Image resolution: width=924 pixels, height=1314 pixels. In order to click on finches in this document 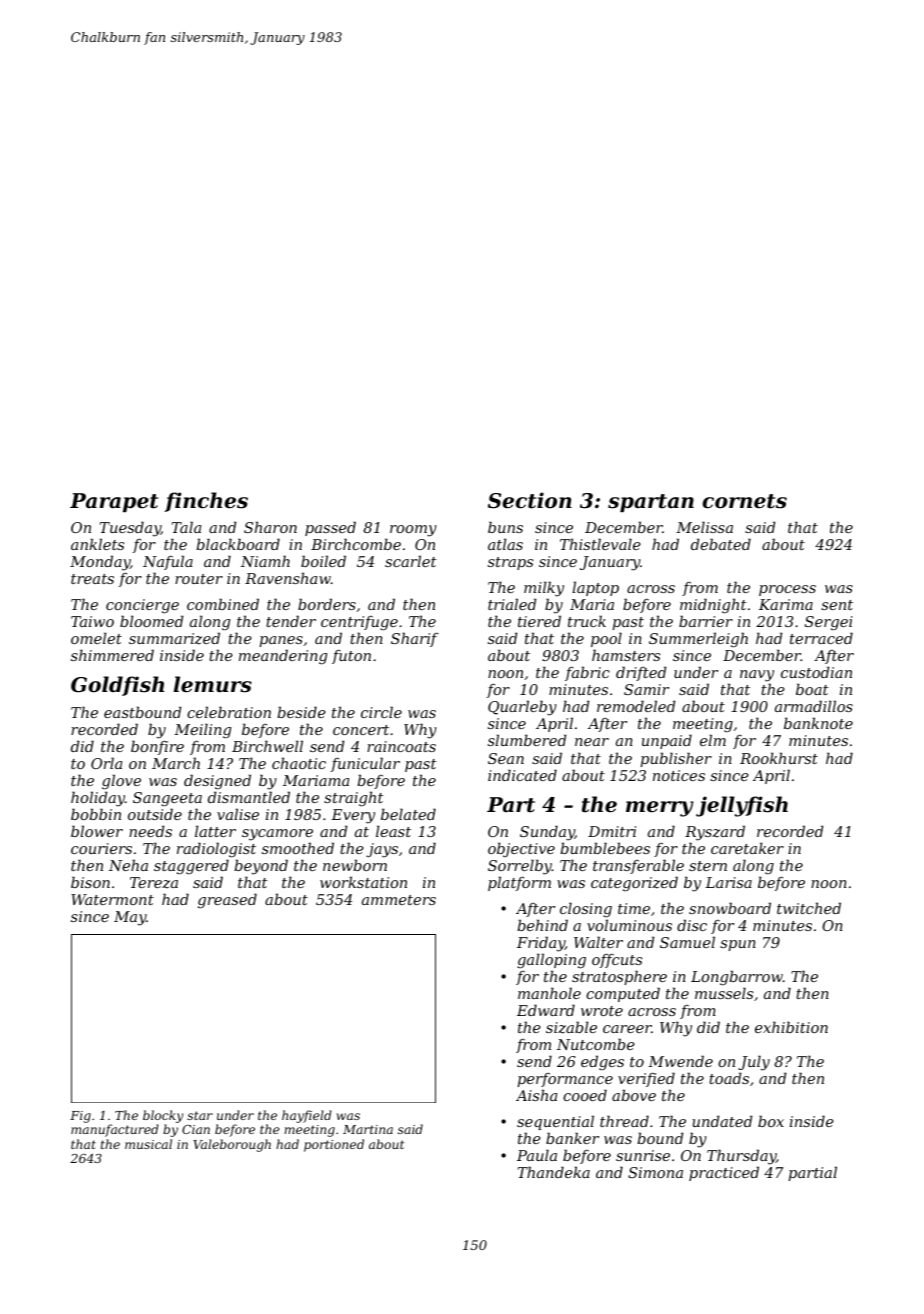, I will do `click(206, 502)`.
